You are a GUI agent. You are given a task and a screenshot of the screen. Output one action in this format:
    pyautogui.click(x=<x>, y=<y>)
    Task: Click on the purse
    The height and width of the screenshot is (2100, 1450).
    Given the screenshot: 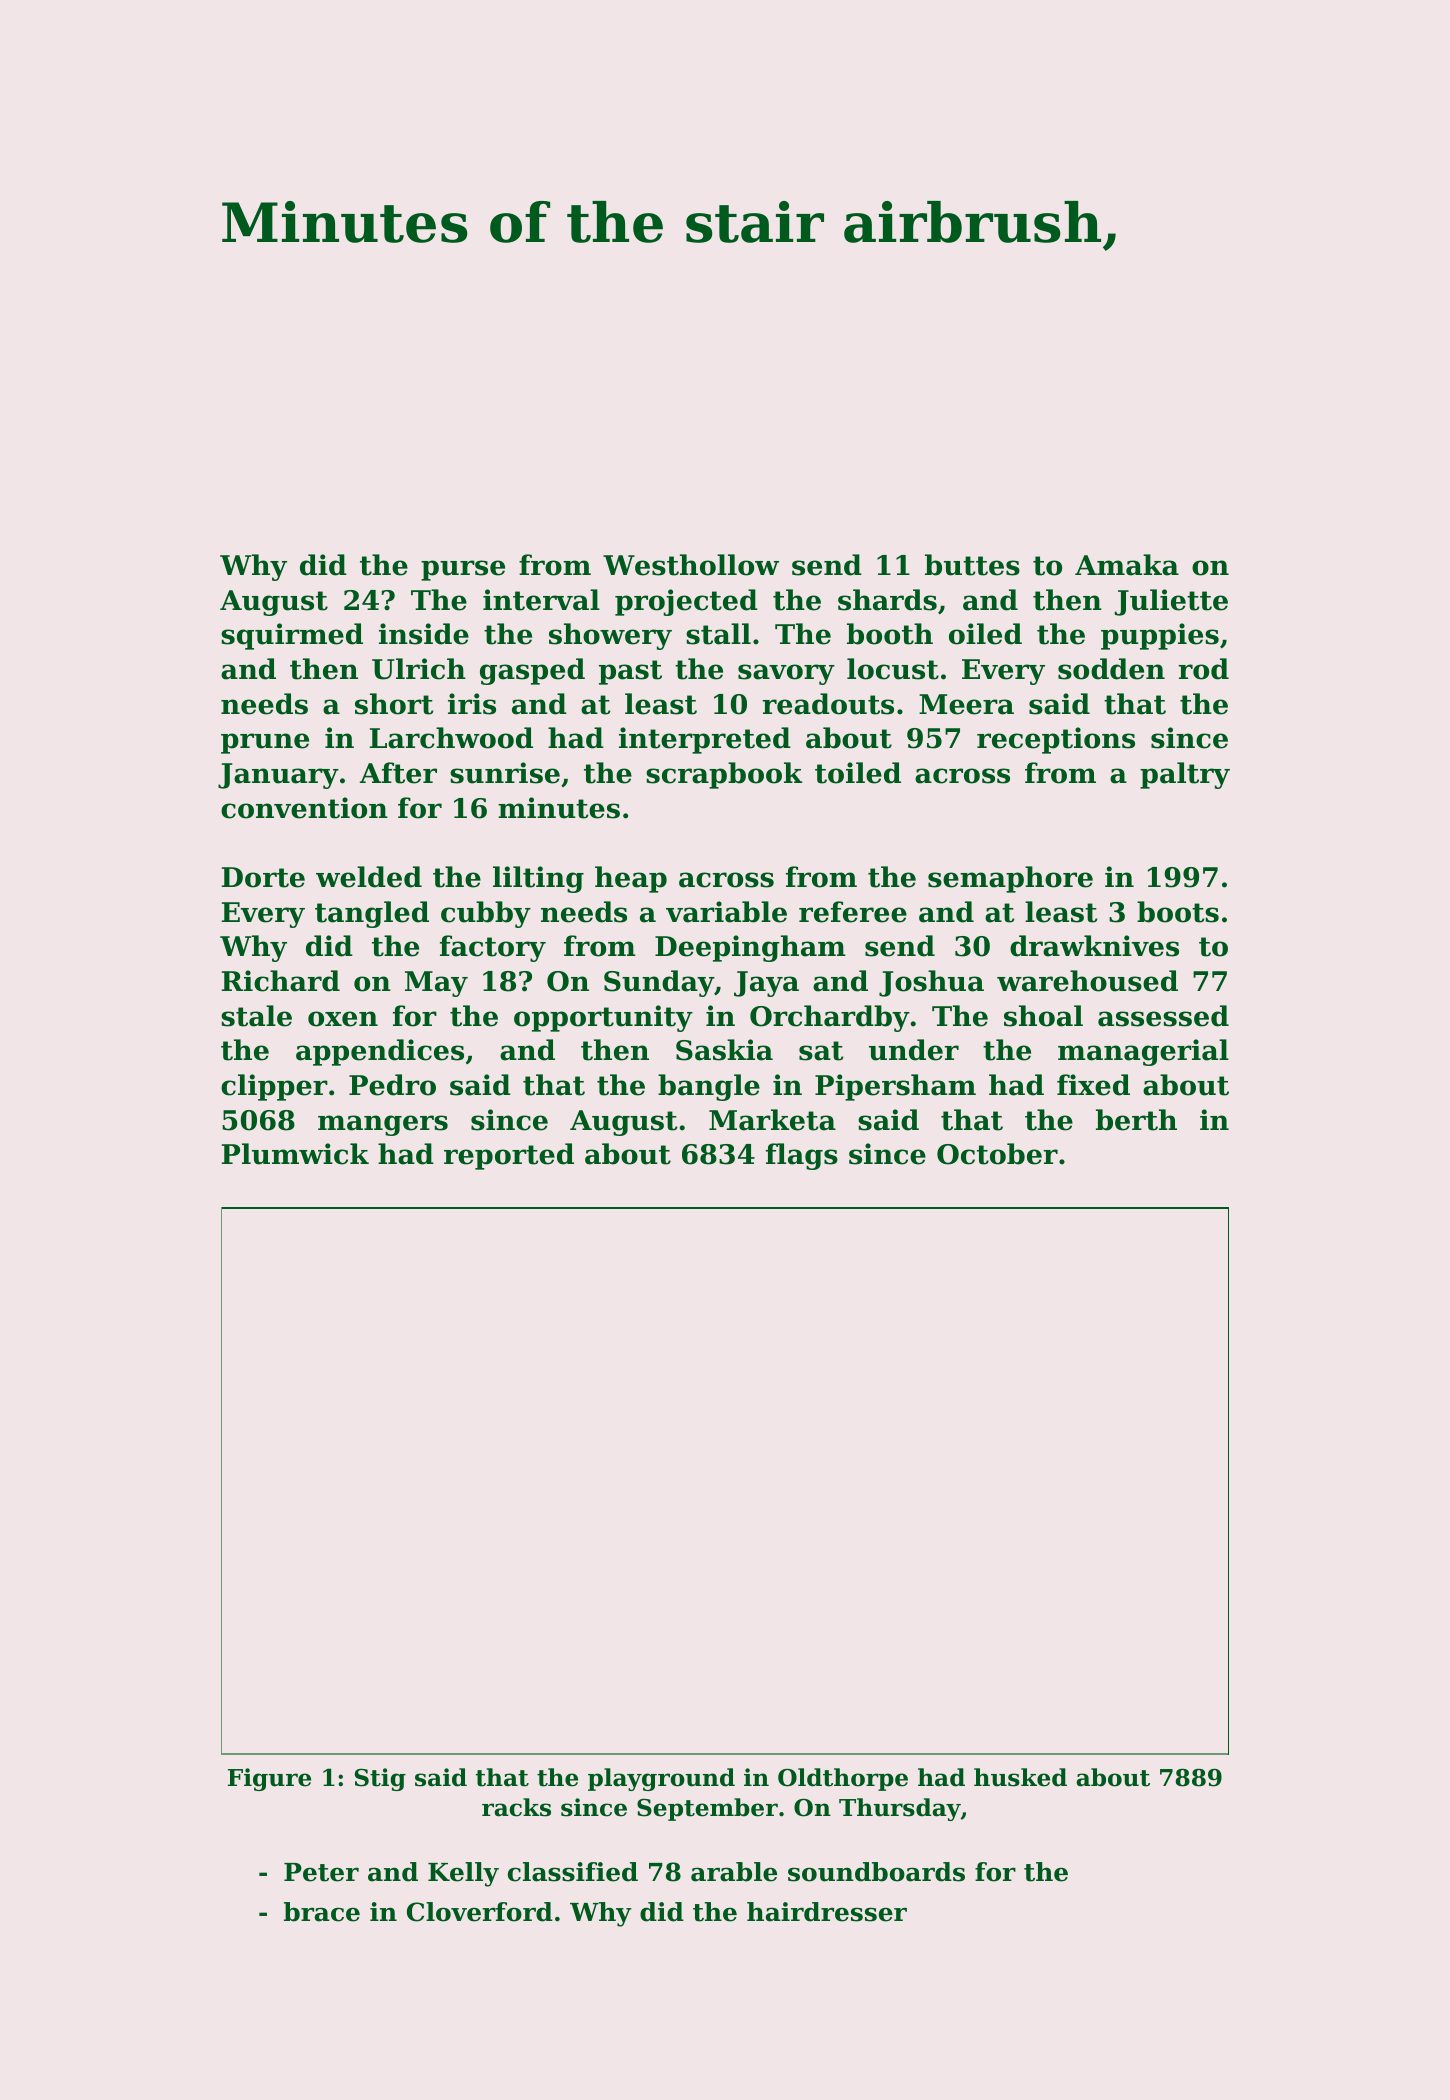 What is the action you would take?
    pyautogui.click(x=463, y=570)
